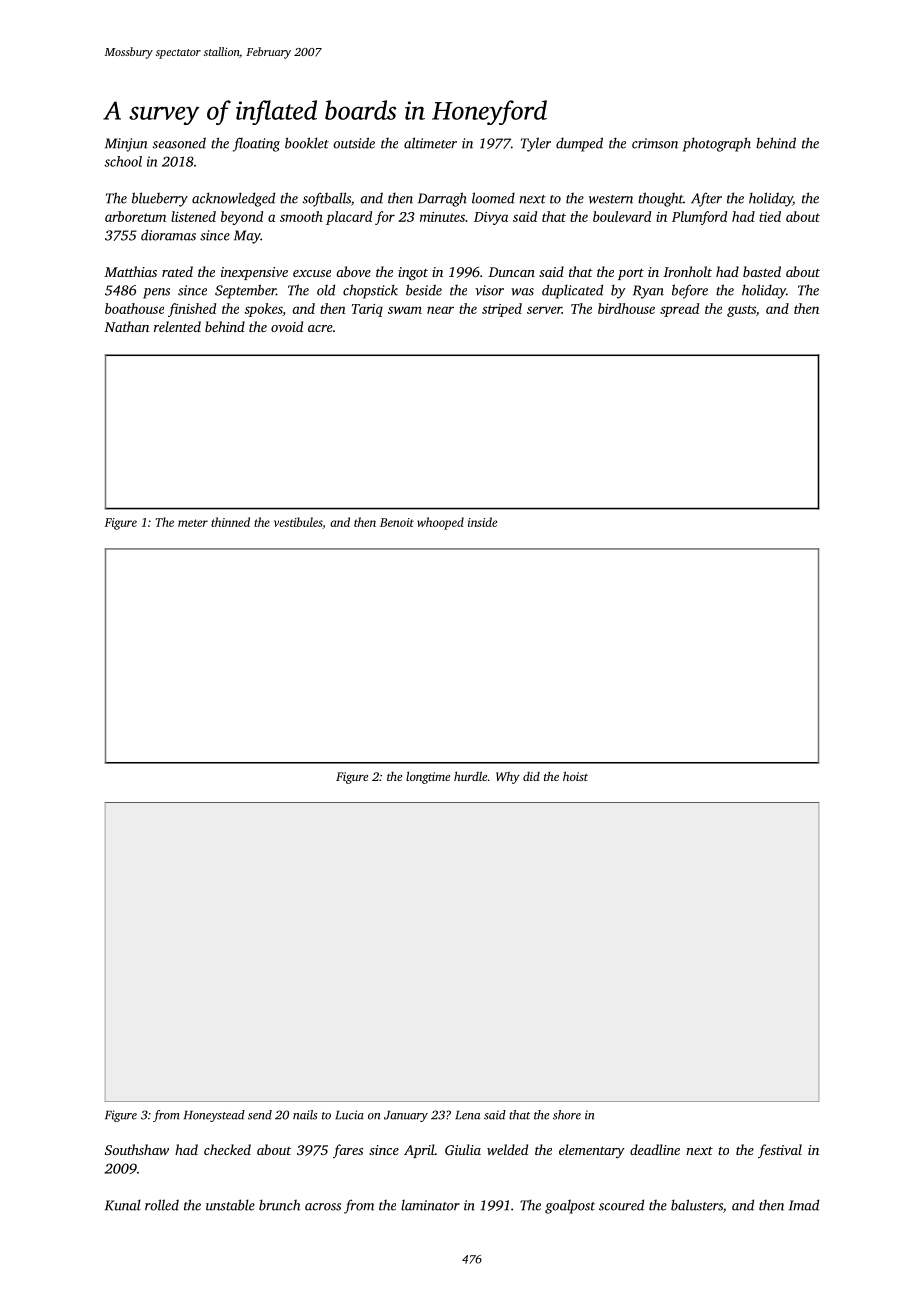  I want to click on thinned, so click(230, 522).
